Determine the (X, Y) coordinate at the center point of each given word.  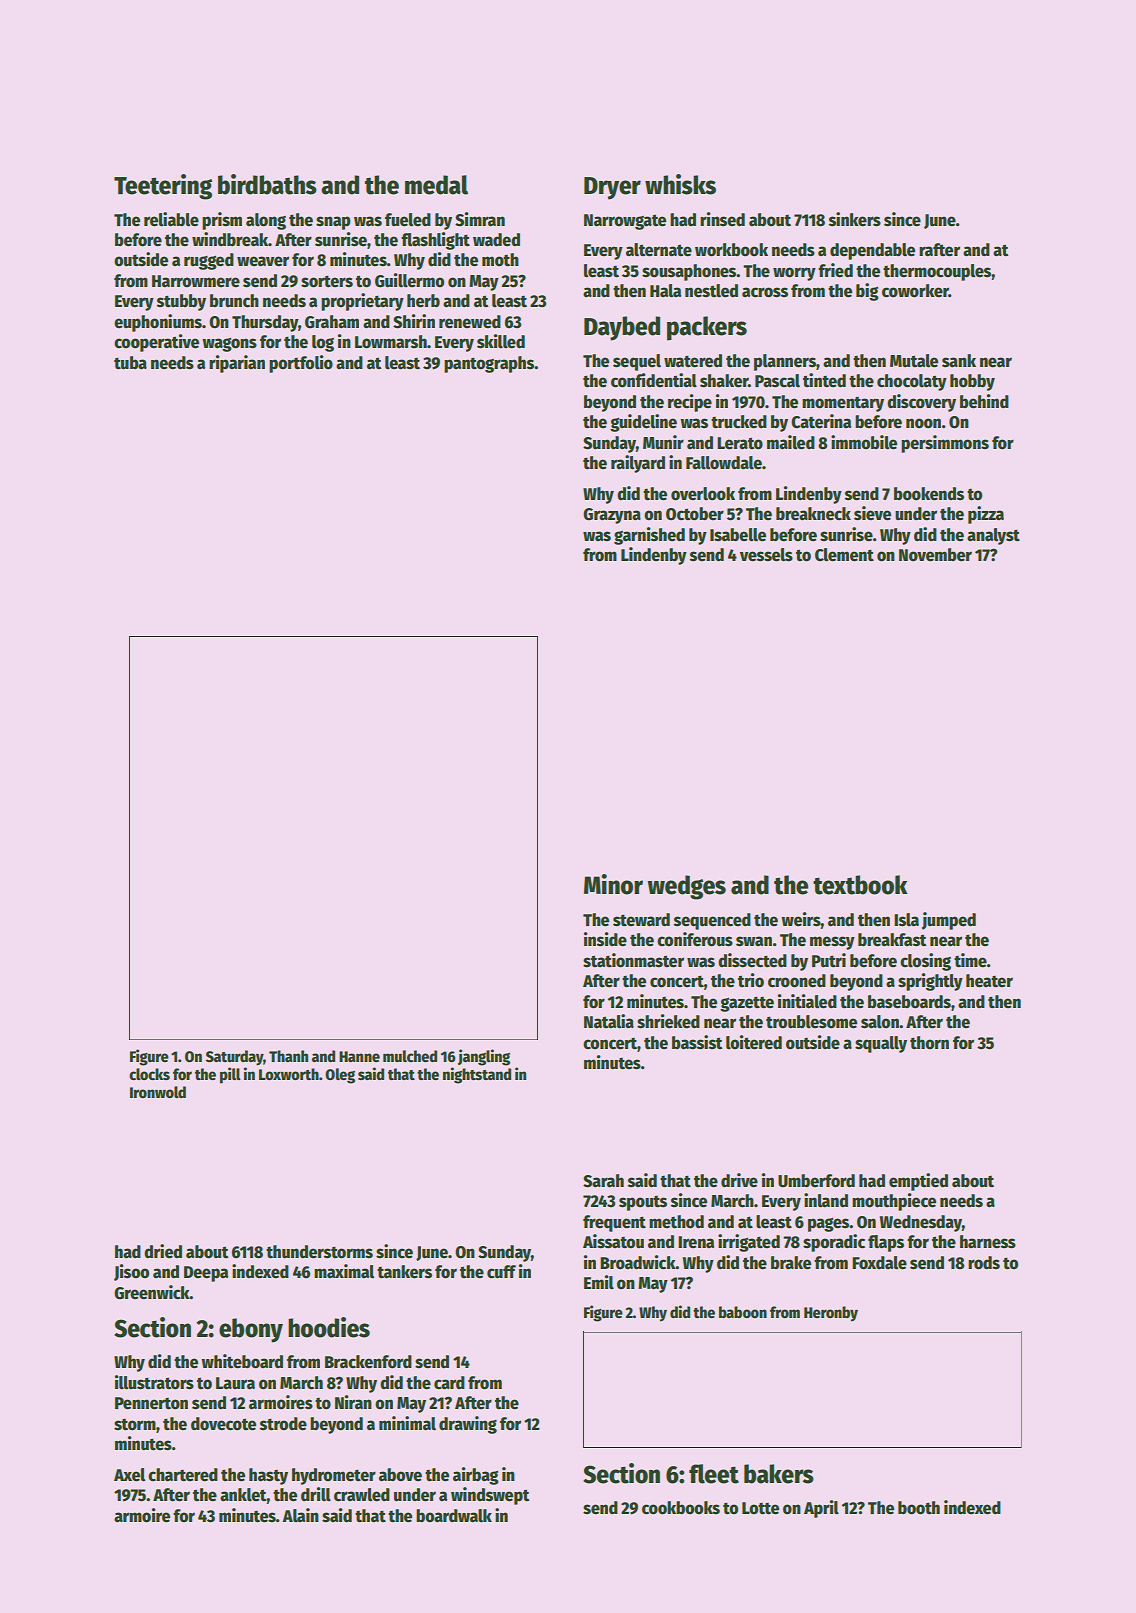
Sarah (603, 1181)
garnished (649, 536)
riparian (237, 364)
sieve (872, 513)
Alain (300, 1515)
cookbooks (681, 1508)
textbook (860, 885)
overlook (703, 494)
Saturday (234, 1058)
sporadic (834, 1243)
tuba (130, 363)
